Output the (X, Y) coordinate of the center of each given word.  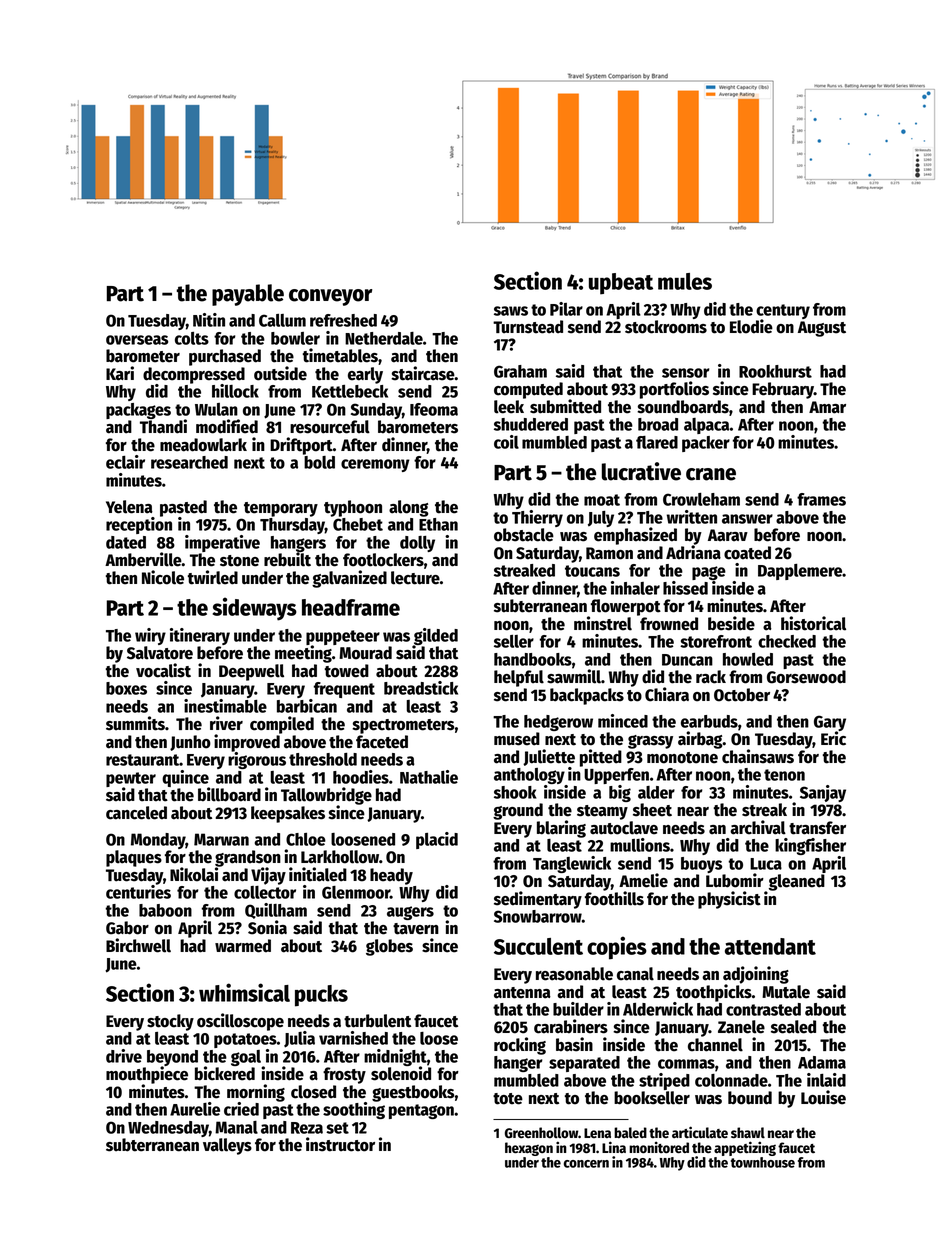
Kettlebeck (350, 391)
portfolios (674, 390)
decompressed (194, 375)
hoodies (361, 777)
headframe (351, 607)
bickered (225, 1073)
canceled (136, 813)
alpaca (707, 426)
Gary (830, 723)
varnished (353, 1038)
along (409, 508)
